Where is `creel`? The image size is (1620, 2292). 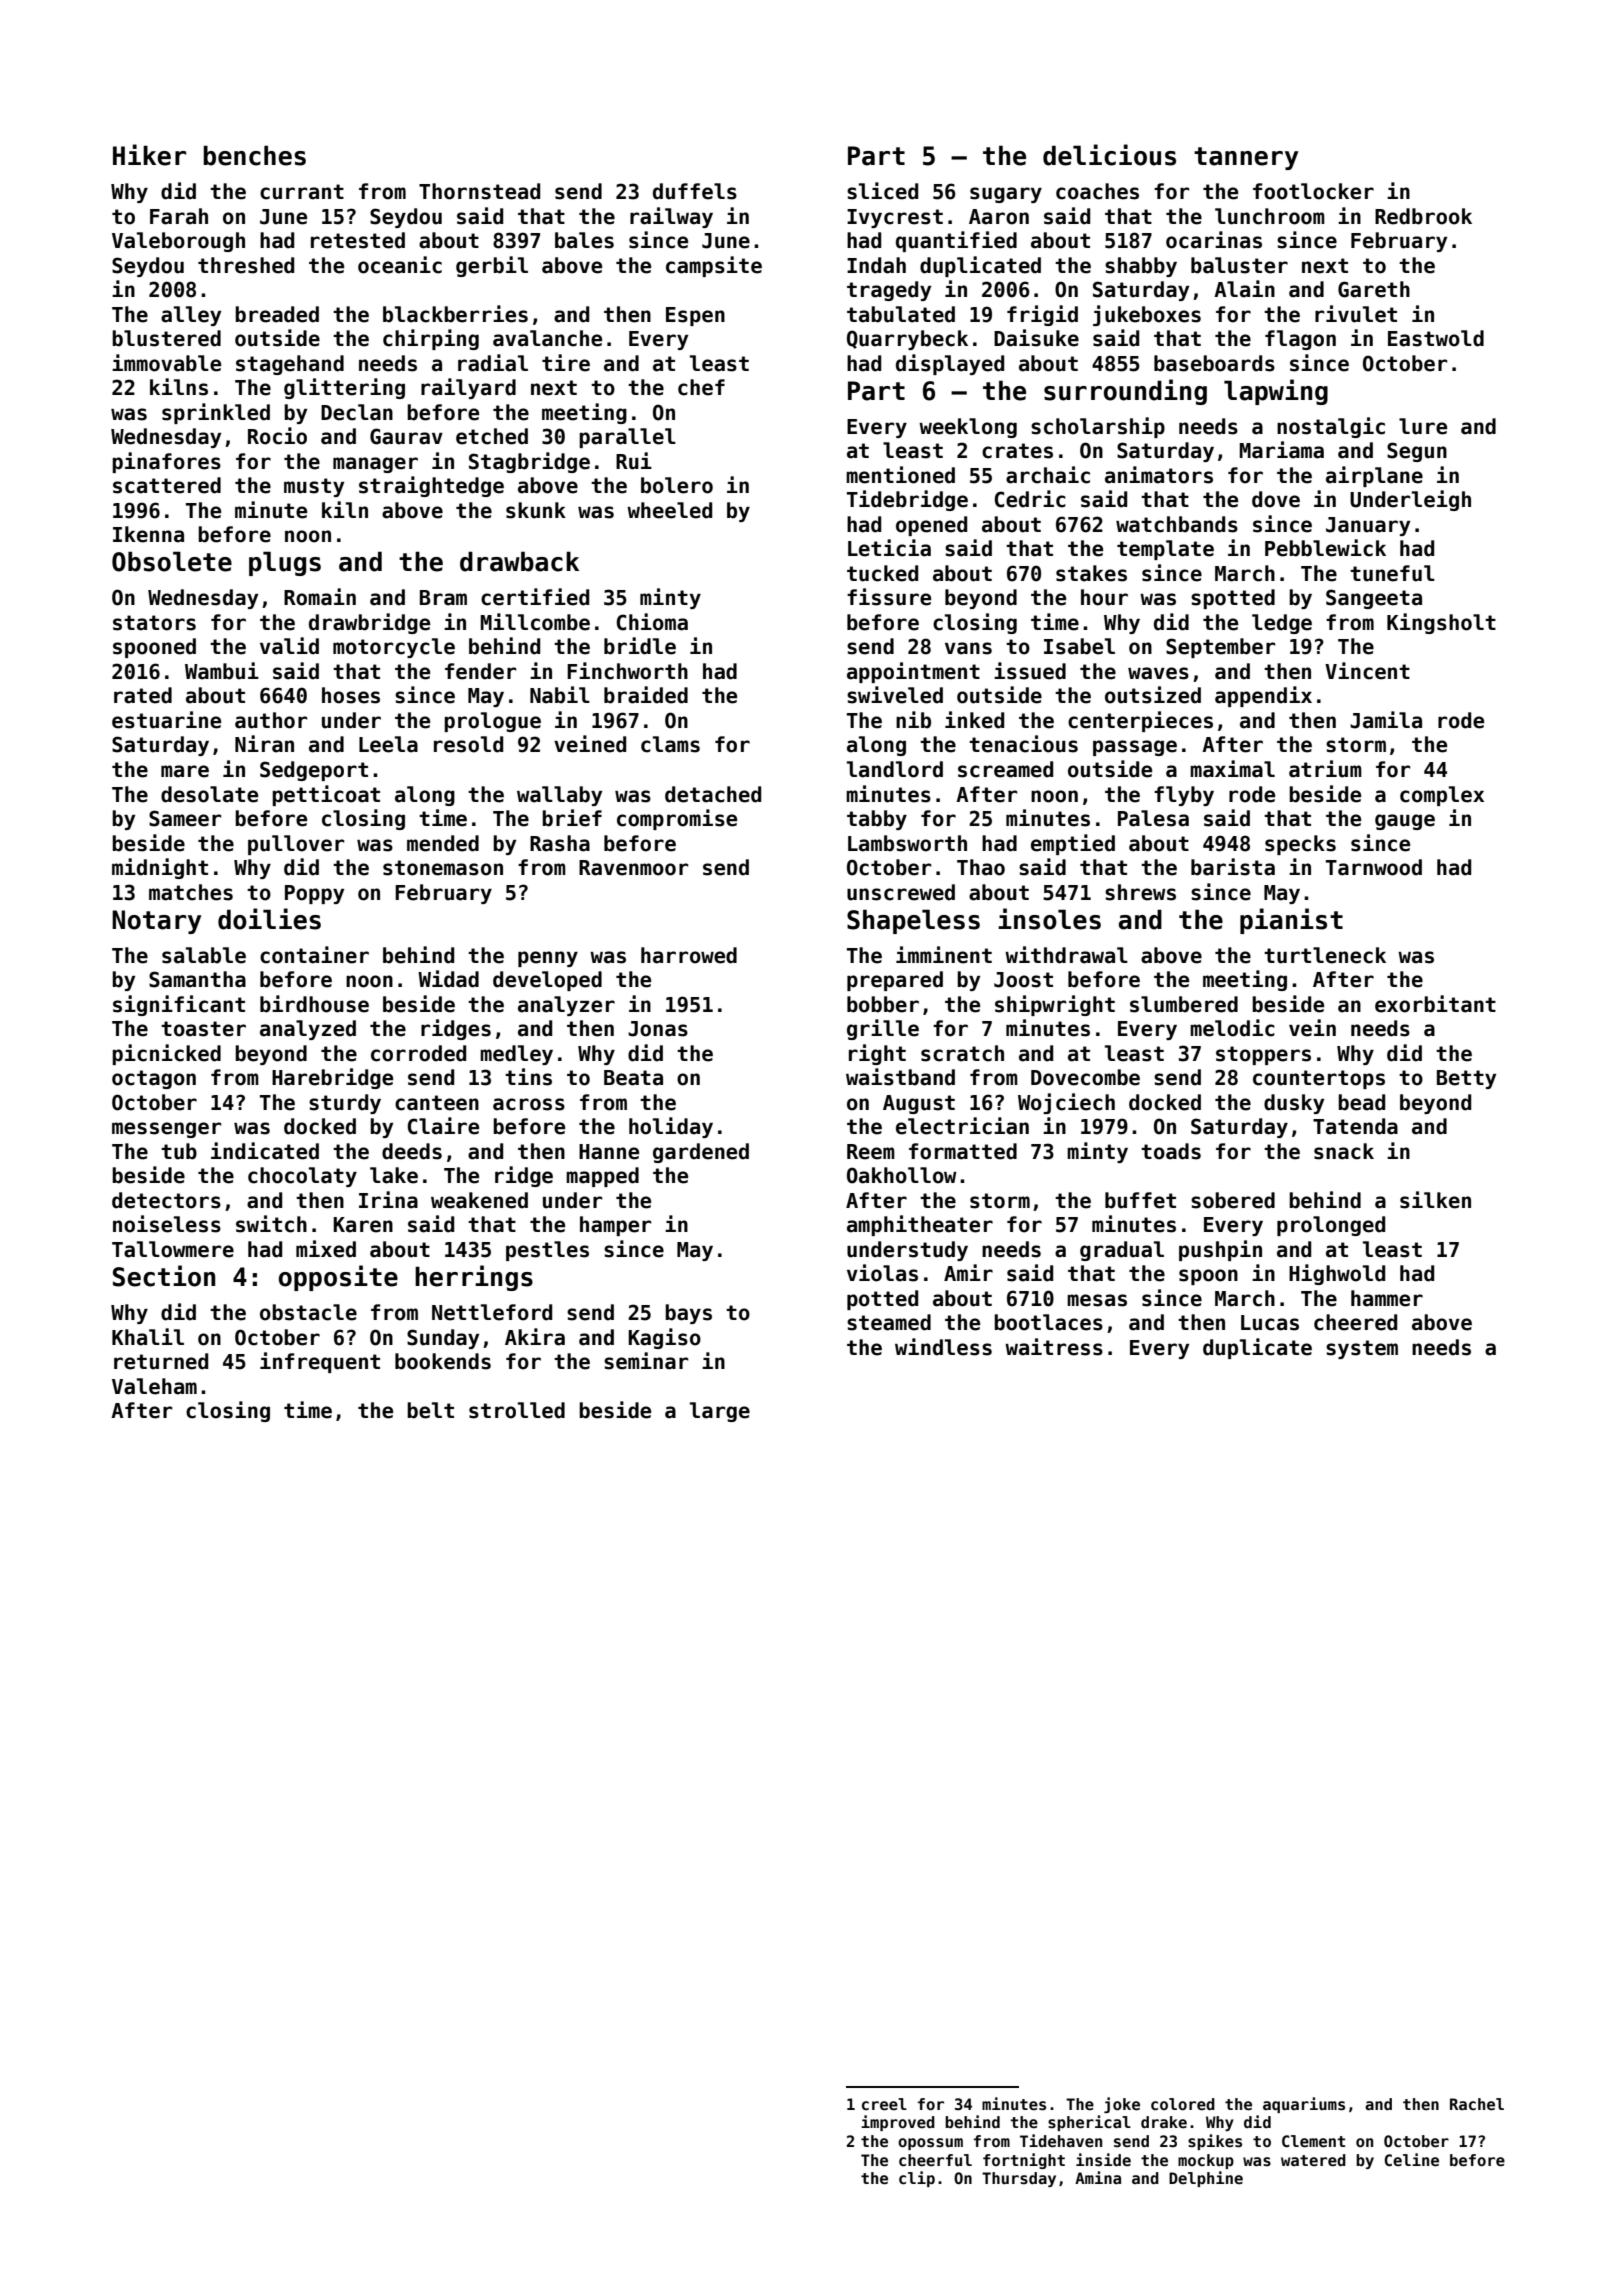
creel is located at coordinates (884, 2104).
